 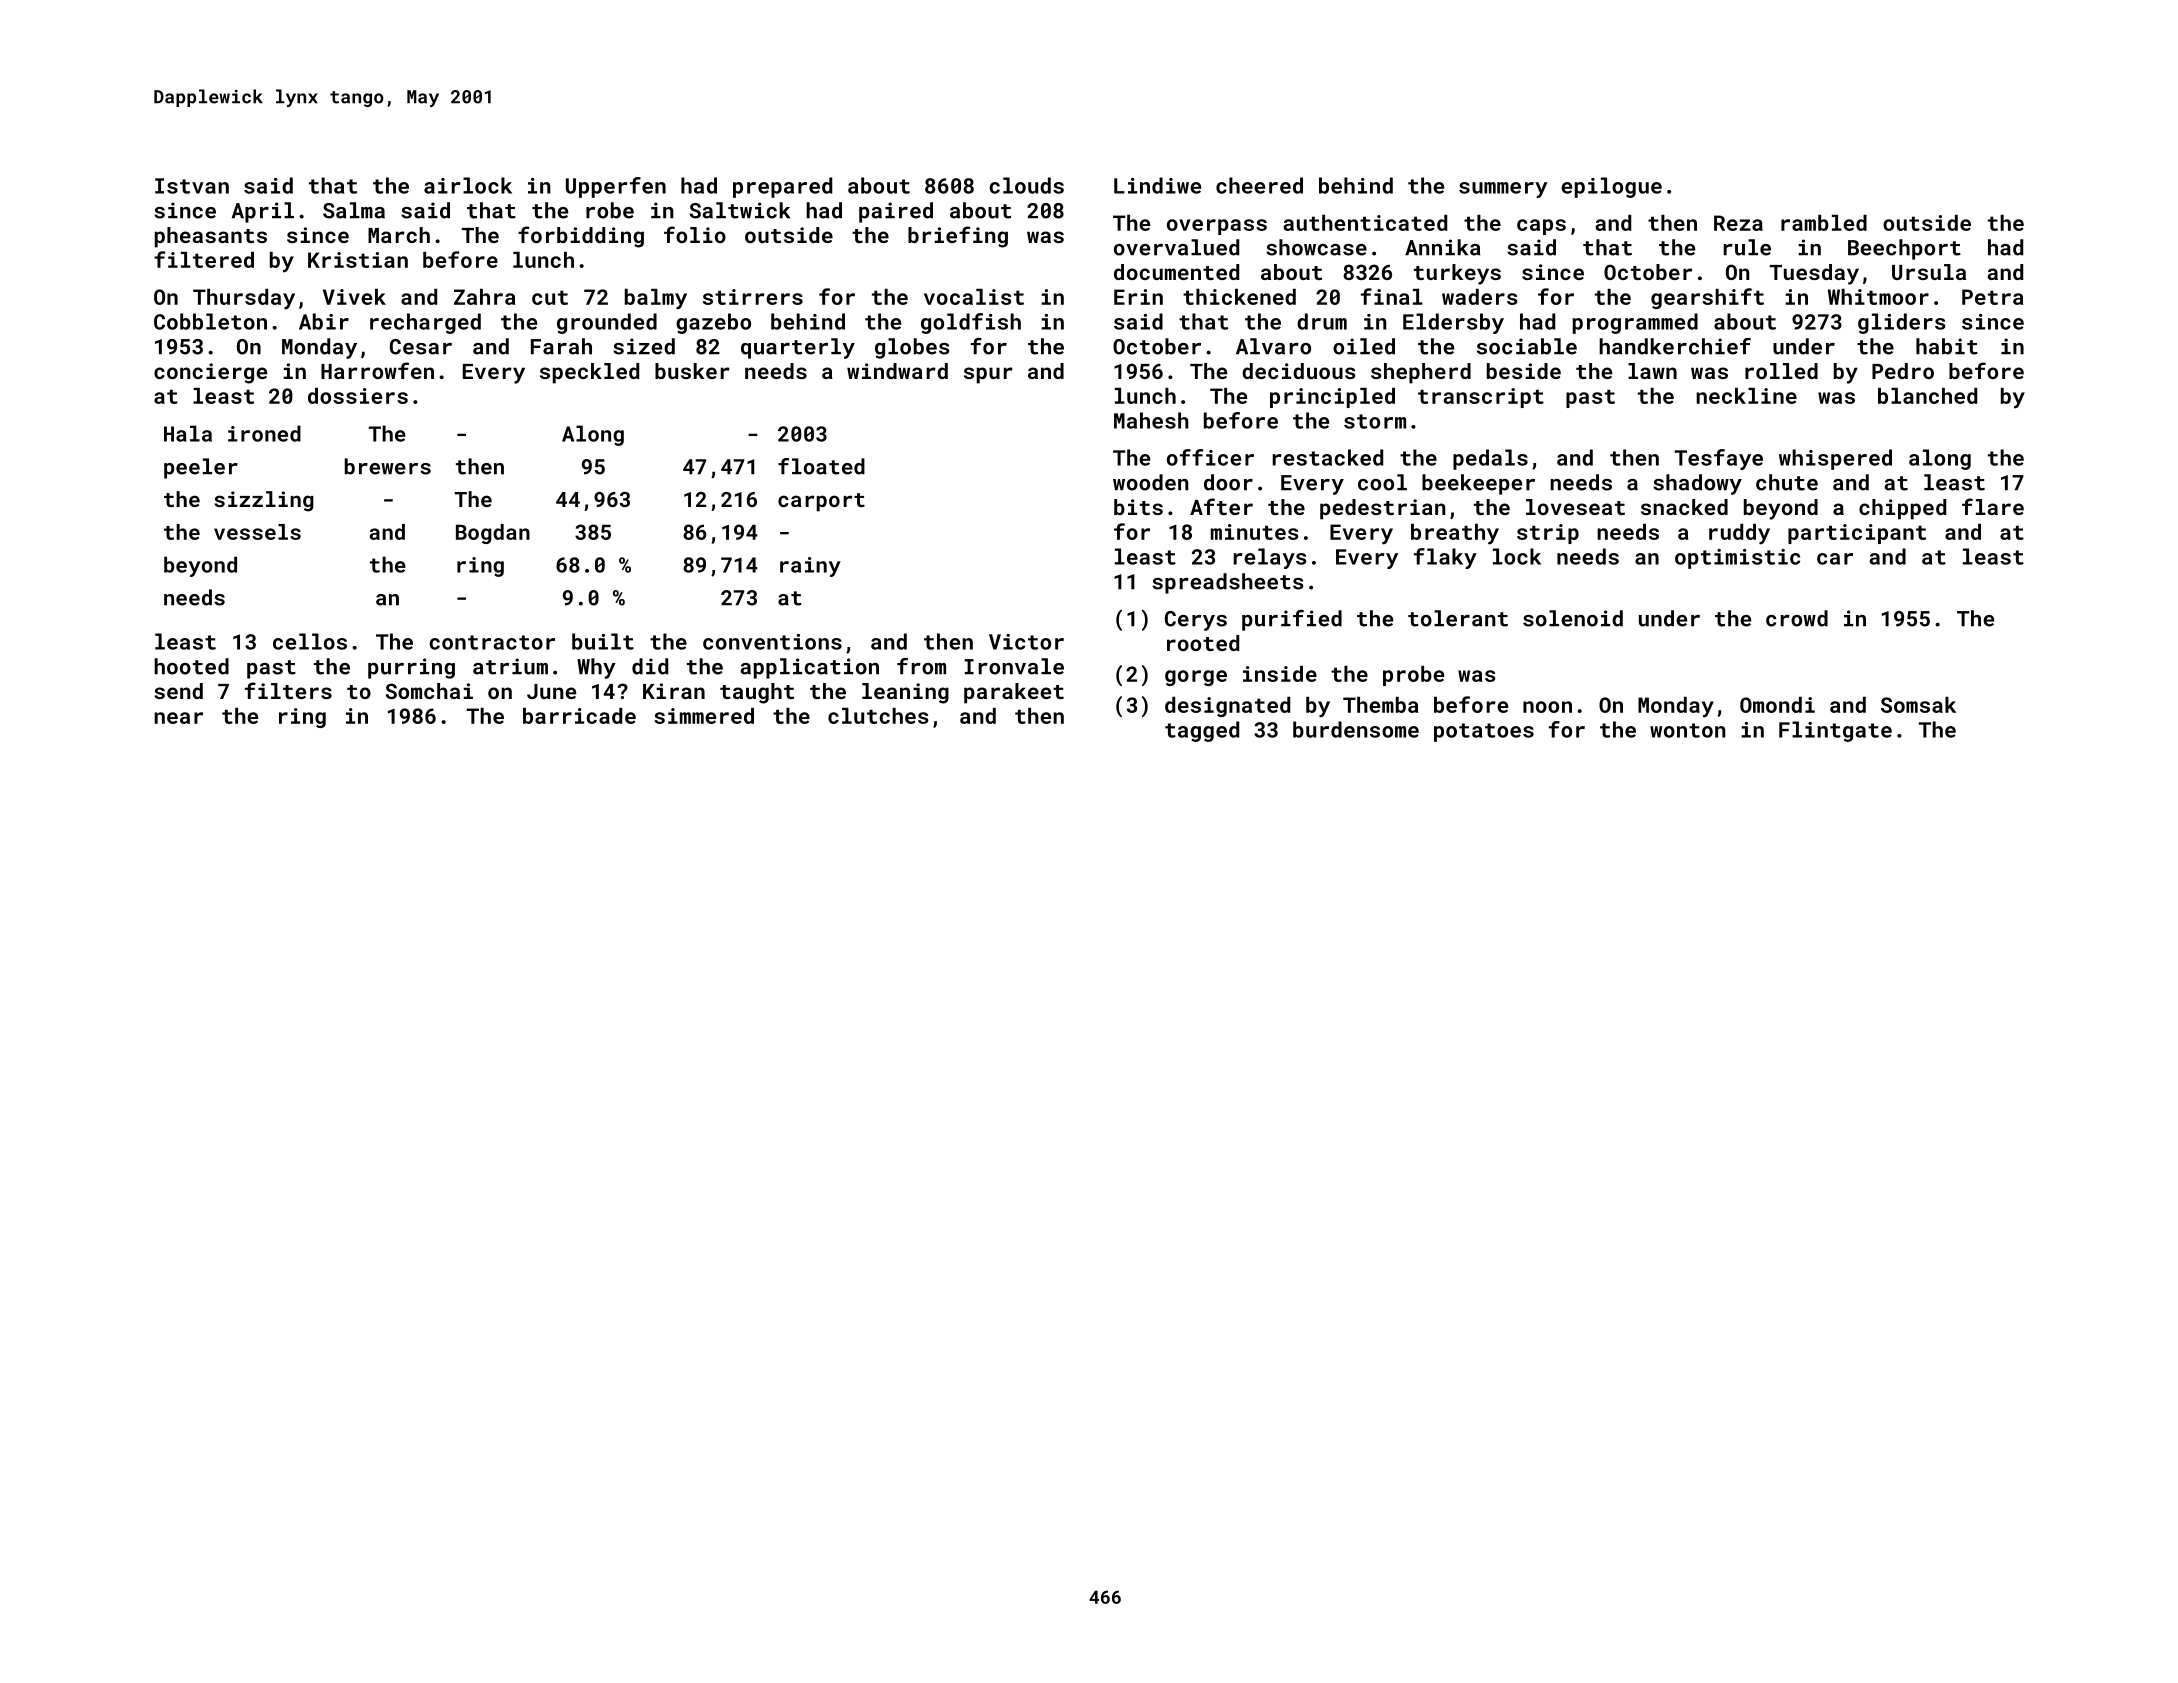 I want to click on rolled, so click(x=1781, y=371).
